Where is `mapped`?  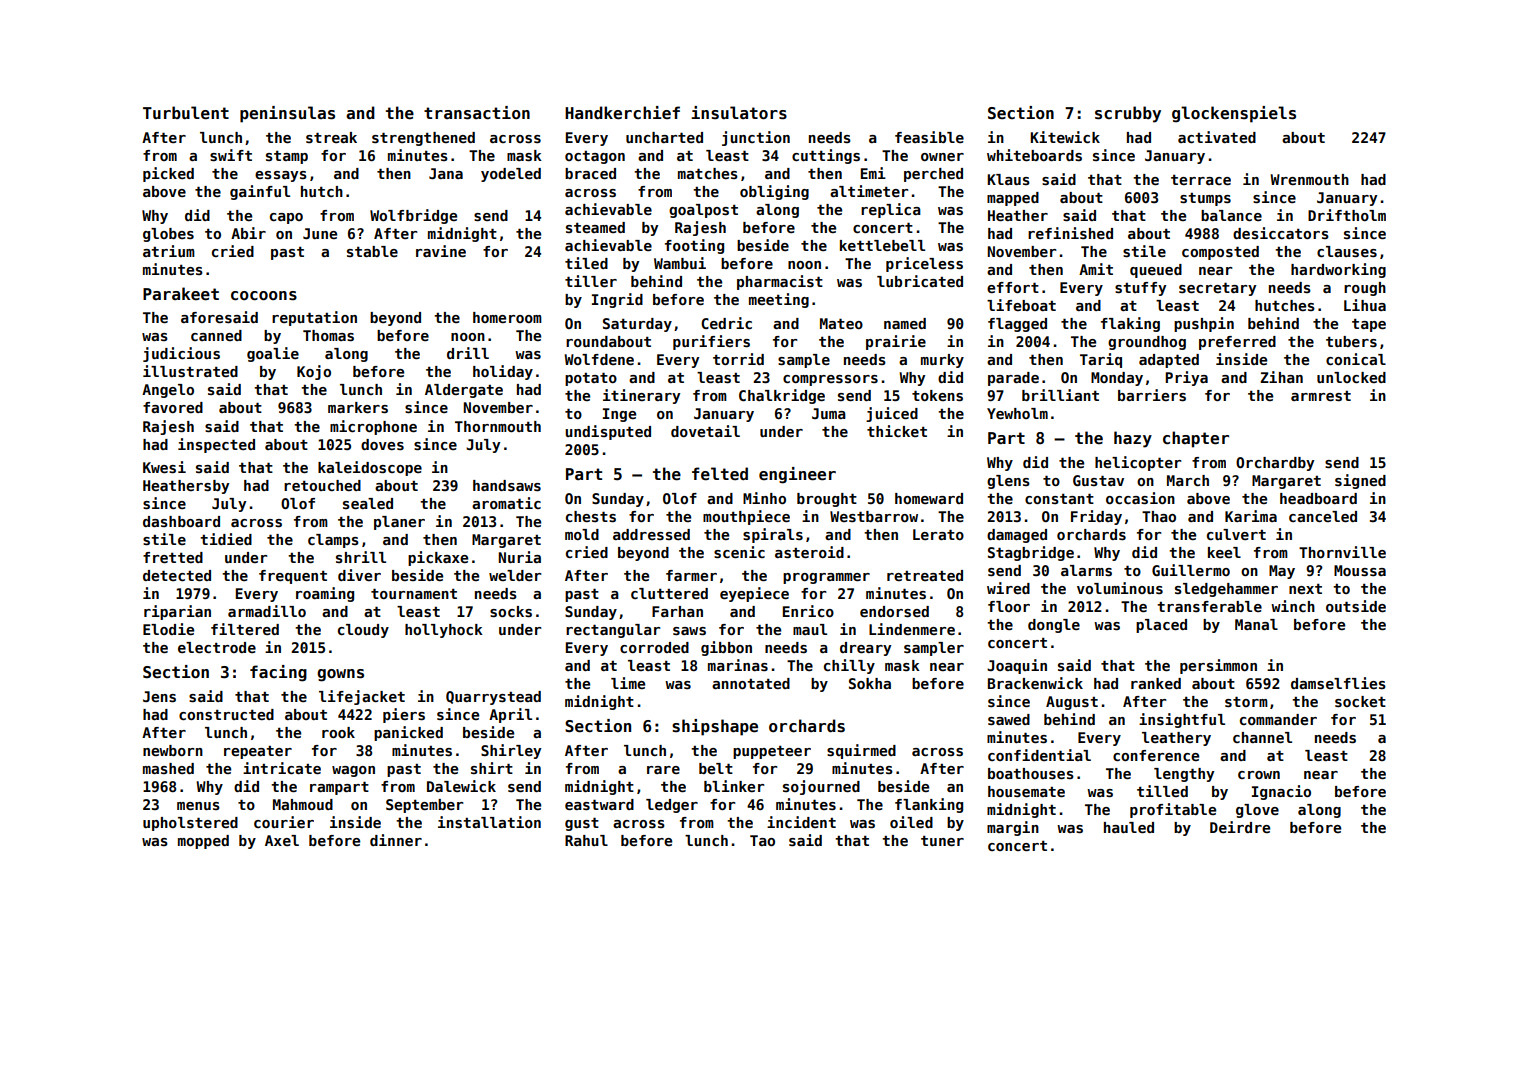
mapped is located at coordinates (1013, 199).
